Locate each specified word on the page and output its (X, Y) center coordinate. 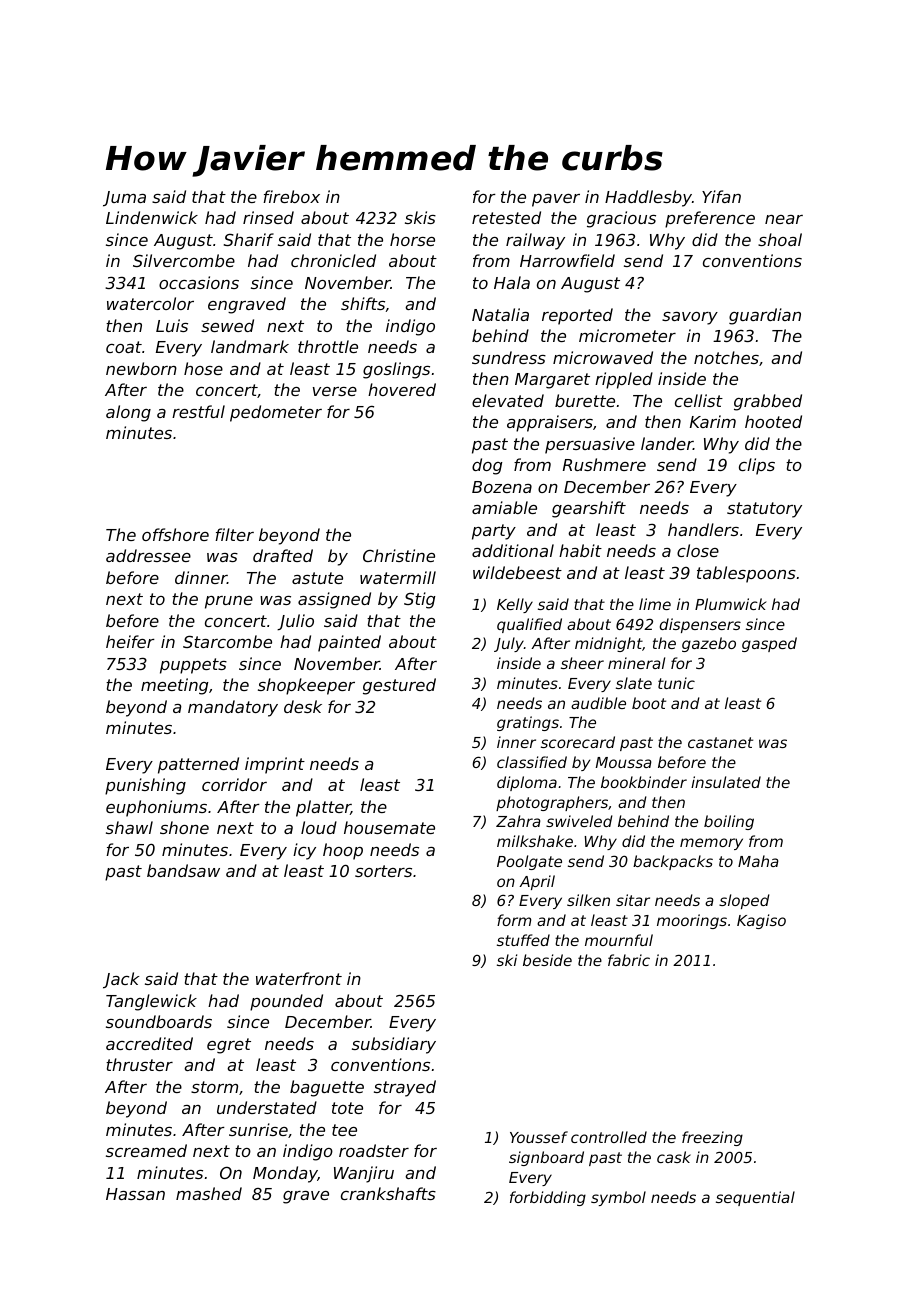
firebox (291, 196)
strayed (405, 1088)
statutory (764, 510)
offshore (175, 534)
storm (214, 1087)
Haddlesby (648, 198)
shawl (129, 827)
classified (532, 762)
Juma (124, 199)
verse (335, 391)
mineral (636, 663)
